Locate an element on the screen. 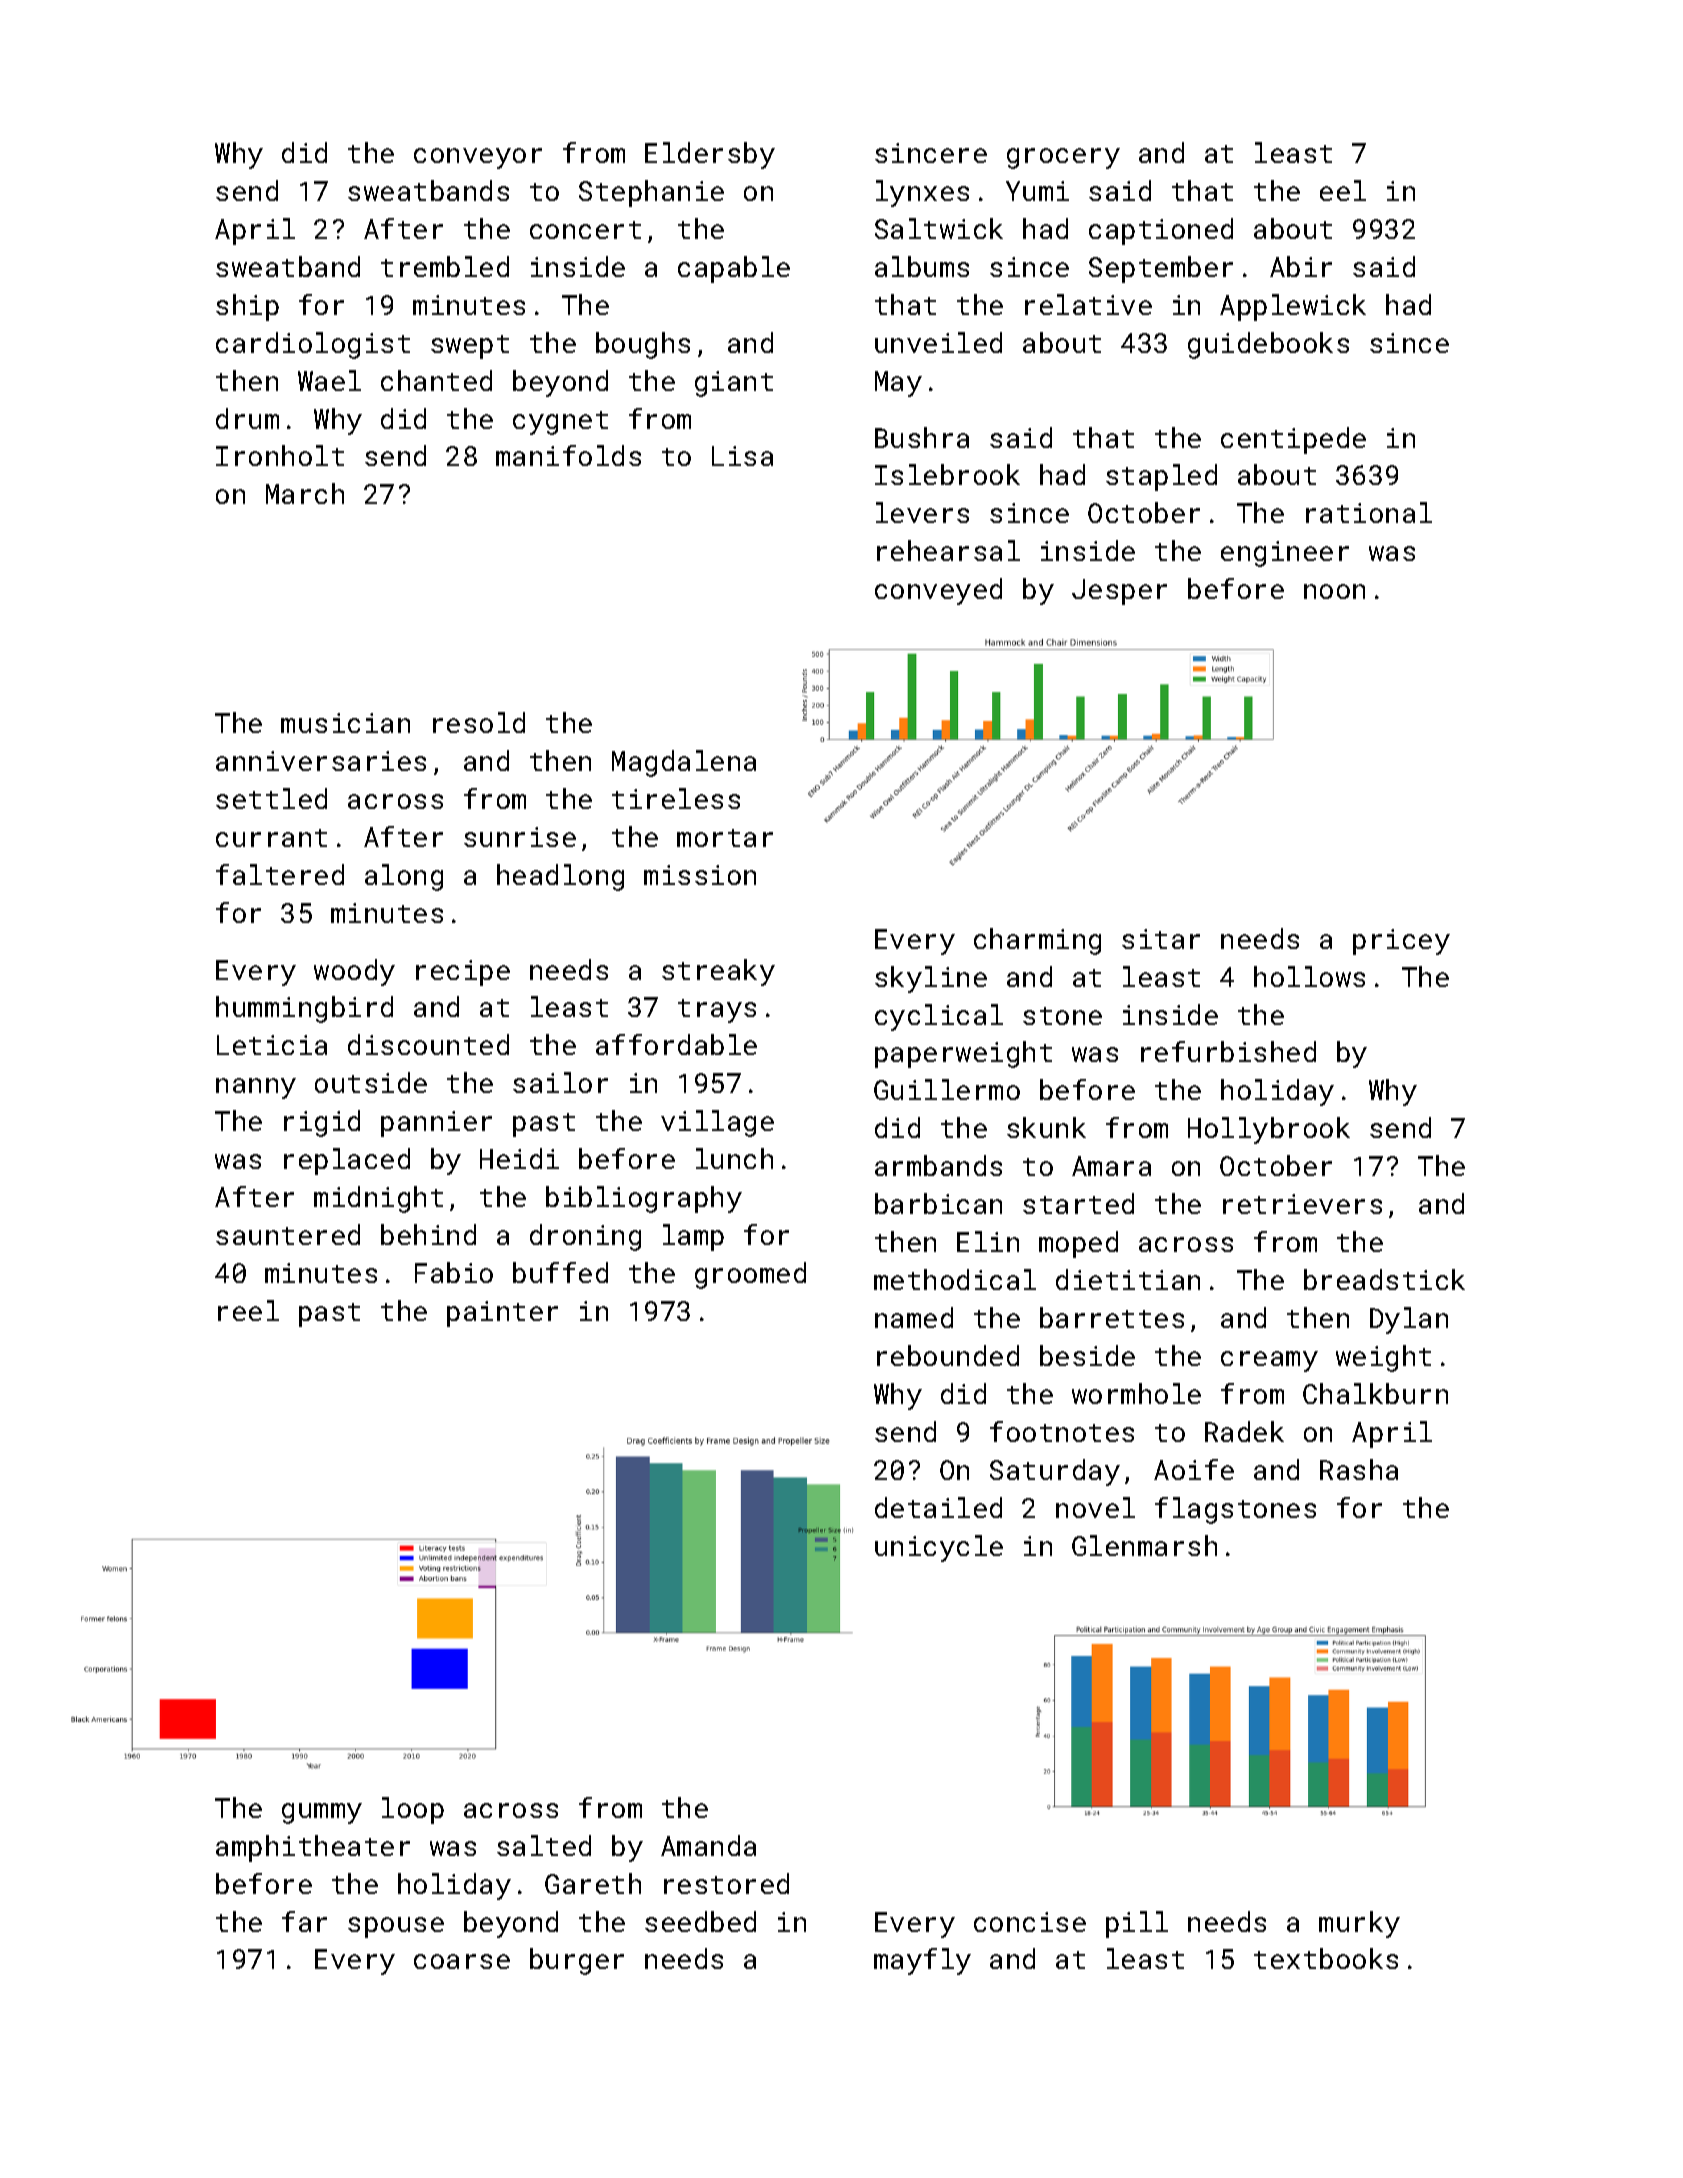  settled is located at coordinates (271, 798).
